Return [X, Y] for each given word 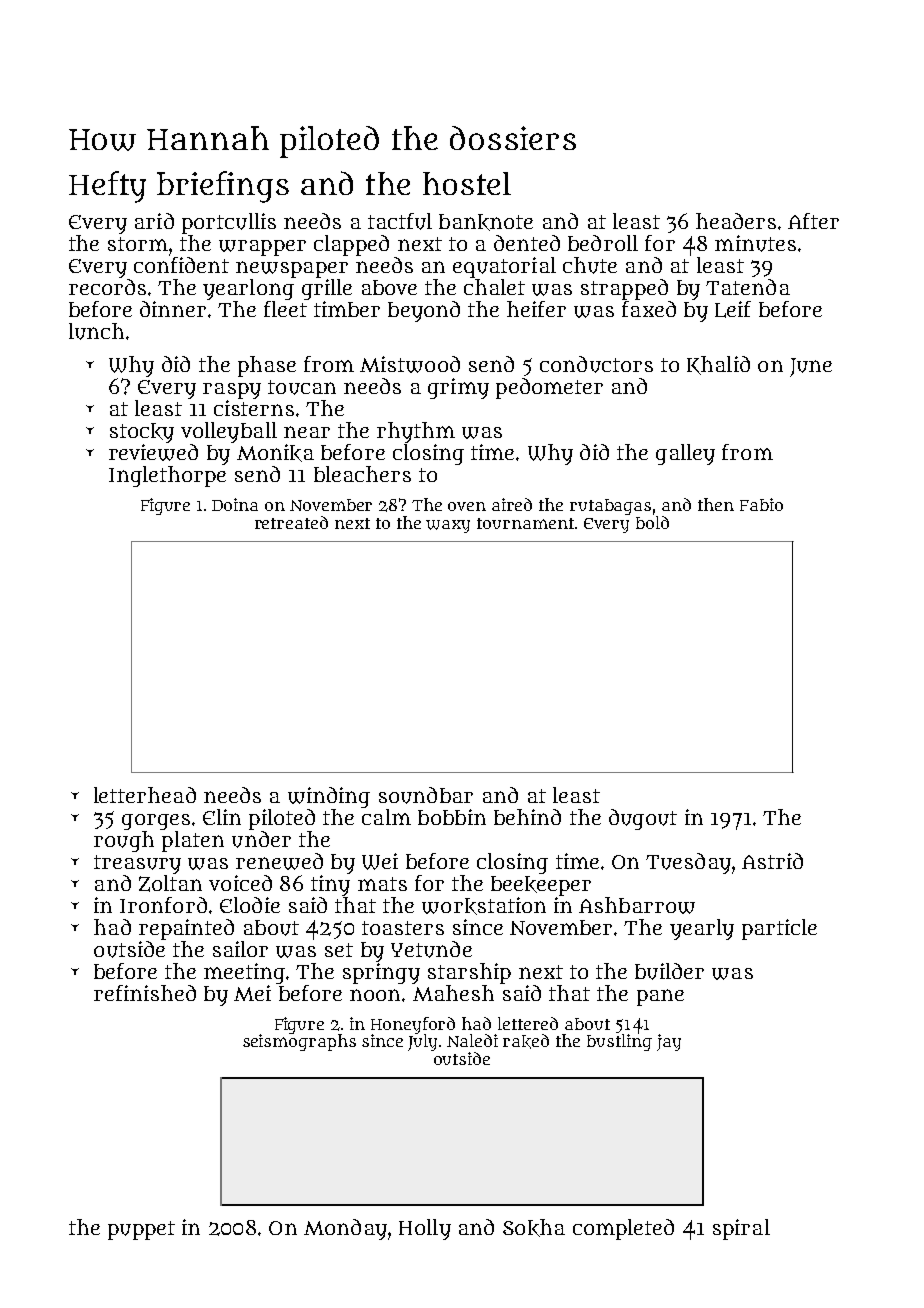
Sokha [534, 1228]
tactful [400, 221]
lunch [96, 331]
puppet [141, 1230]
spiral [741, 1229]
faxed [649, 309]
